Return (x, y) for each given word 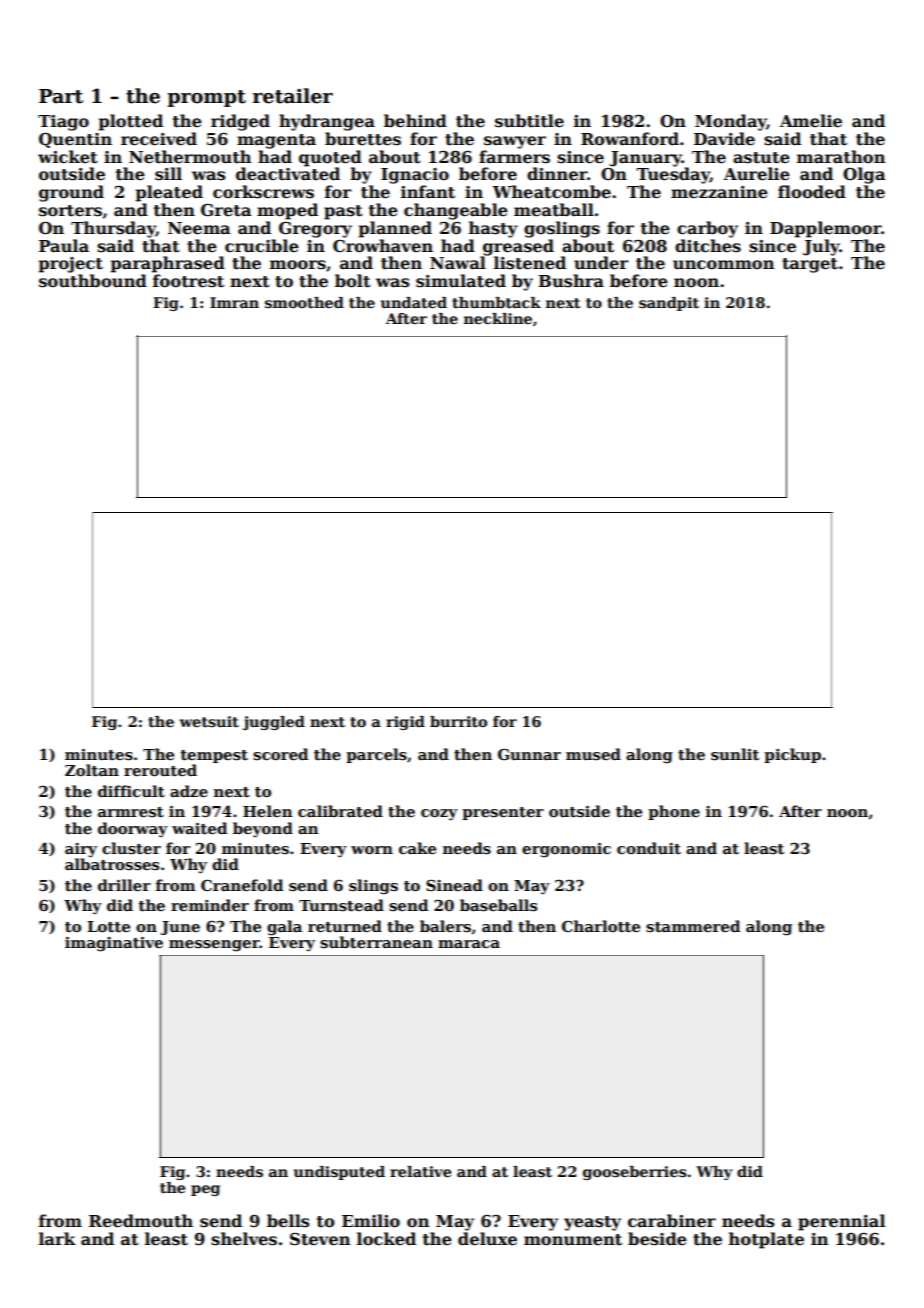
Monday (731, 122)
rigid (405, 723)
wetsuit (209, 721)
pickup (792, 755)
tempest (214, 756)
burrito (458, 721)
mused (593, 754)
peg (205, 1190)
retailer (293, 96)
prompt (206, 98)
